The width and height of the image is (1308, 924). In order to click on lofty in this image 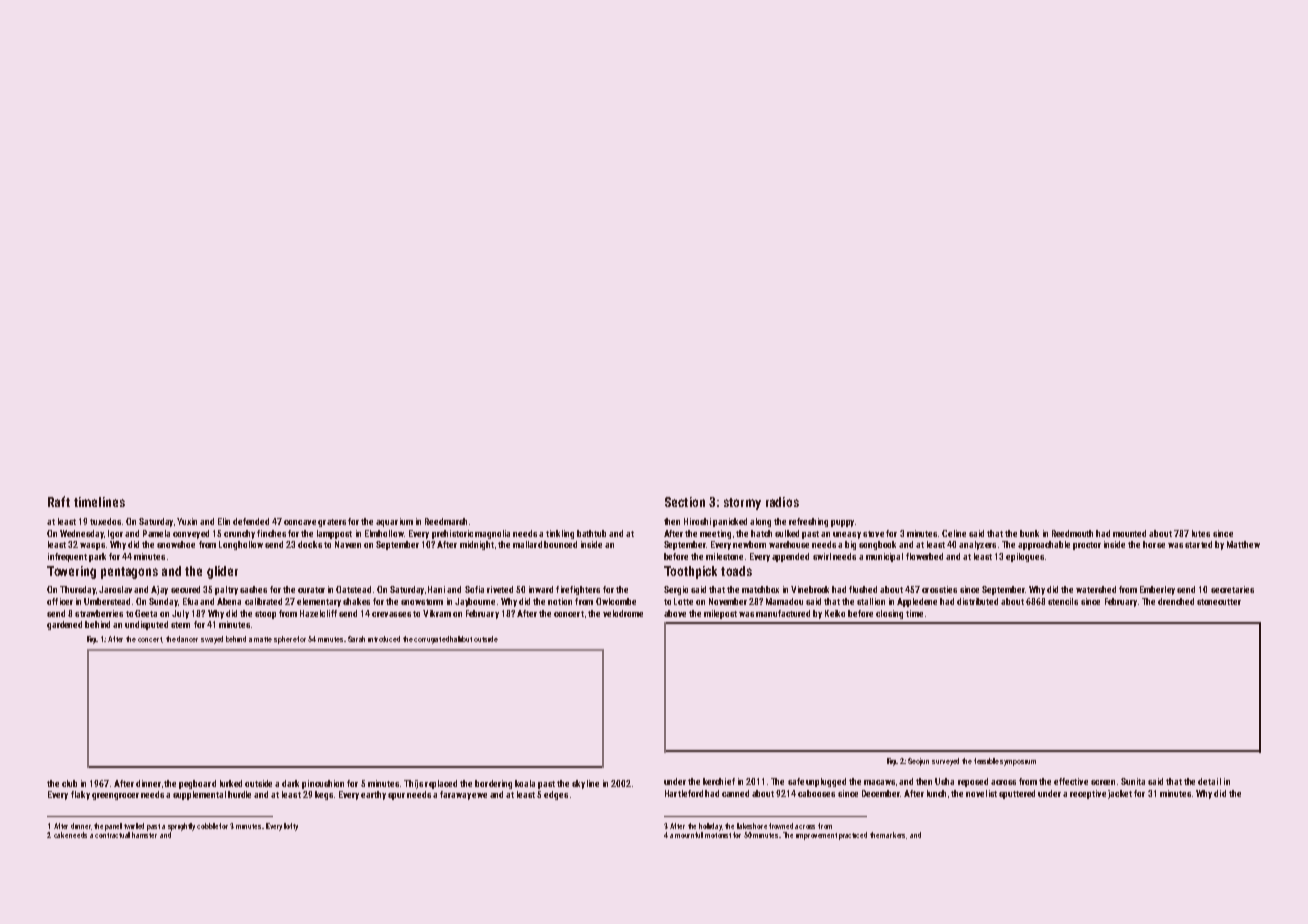, I will do `click(291, 827)`.
